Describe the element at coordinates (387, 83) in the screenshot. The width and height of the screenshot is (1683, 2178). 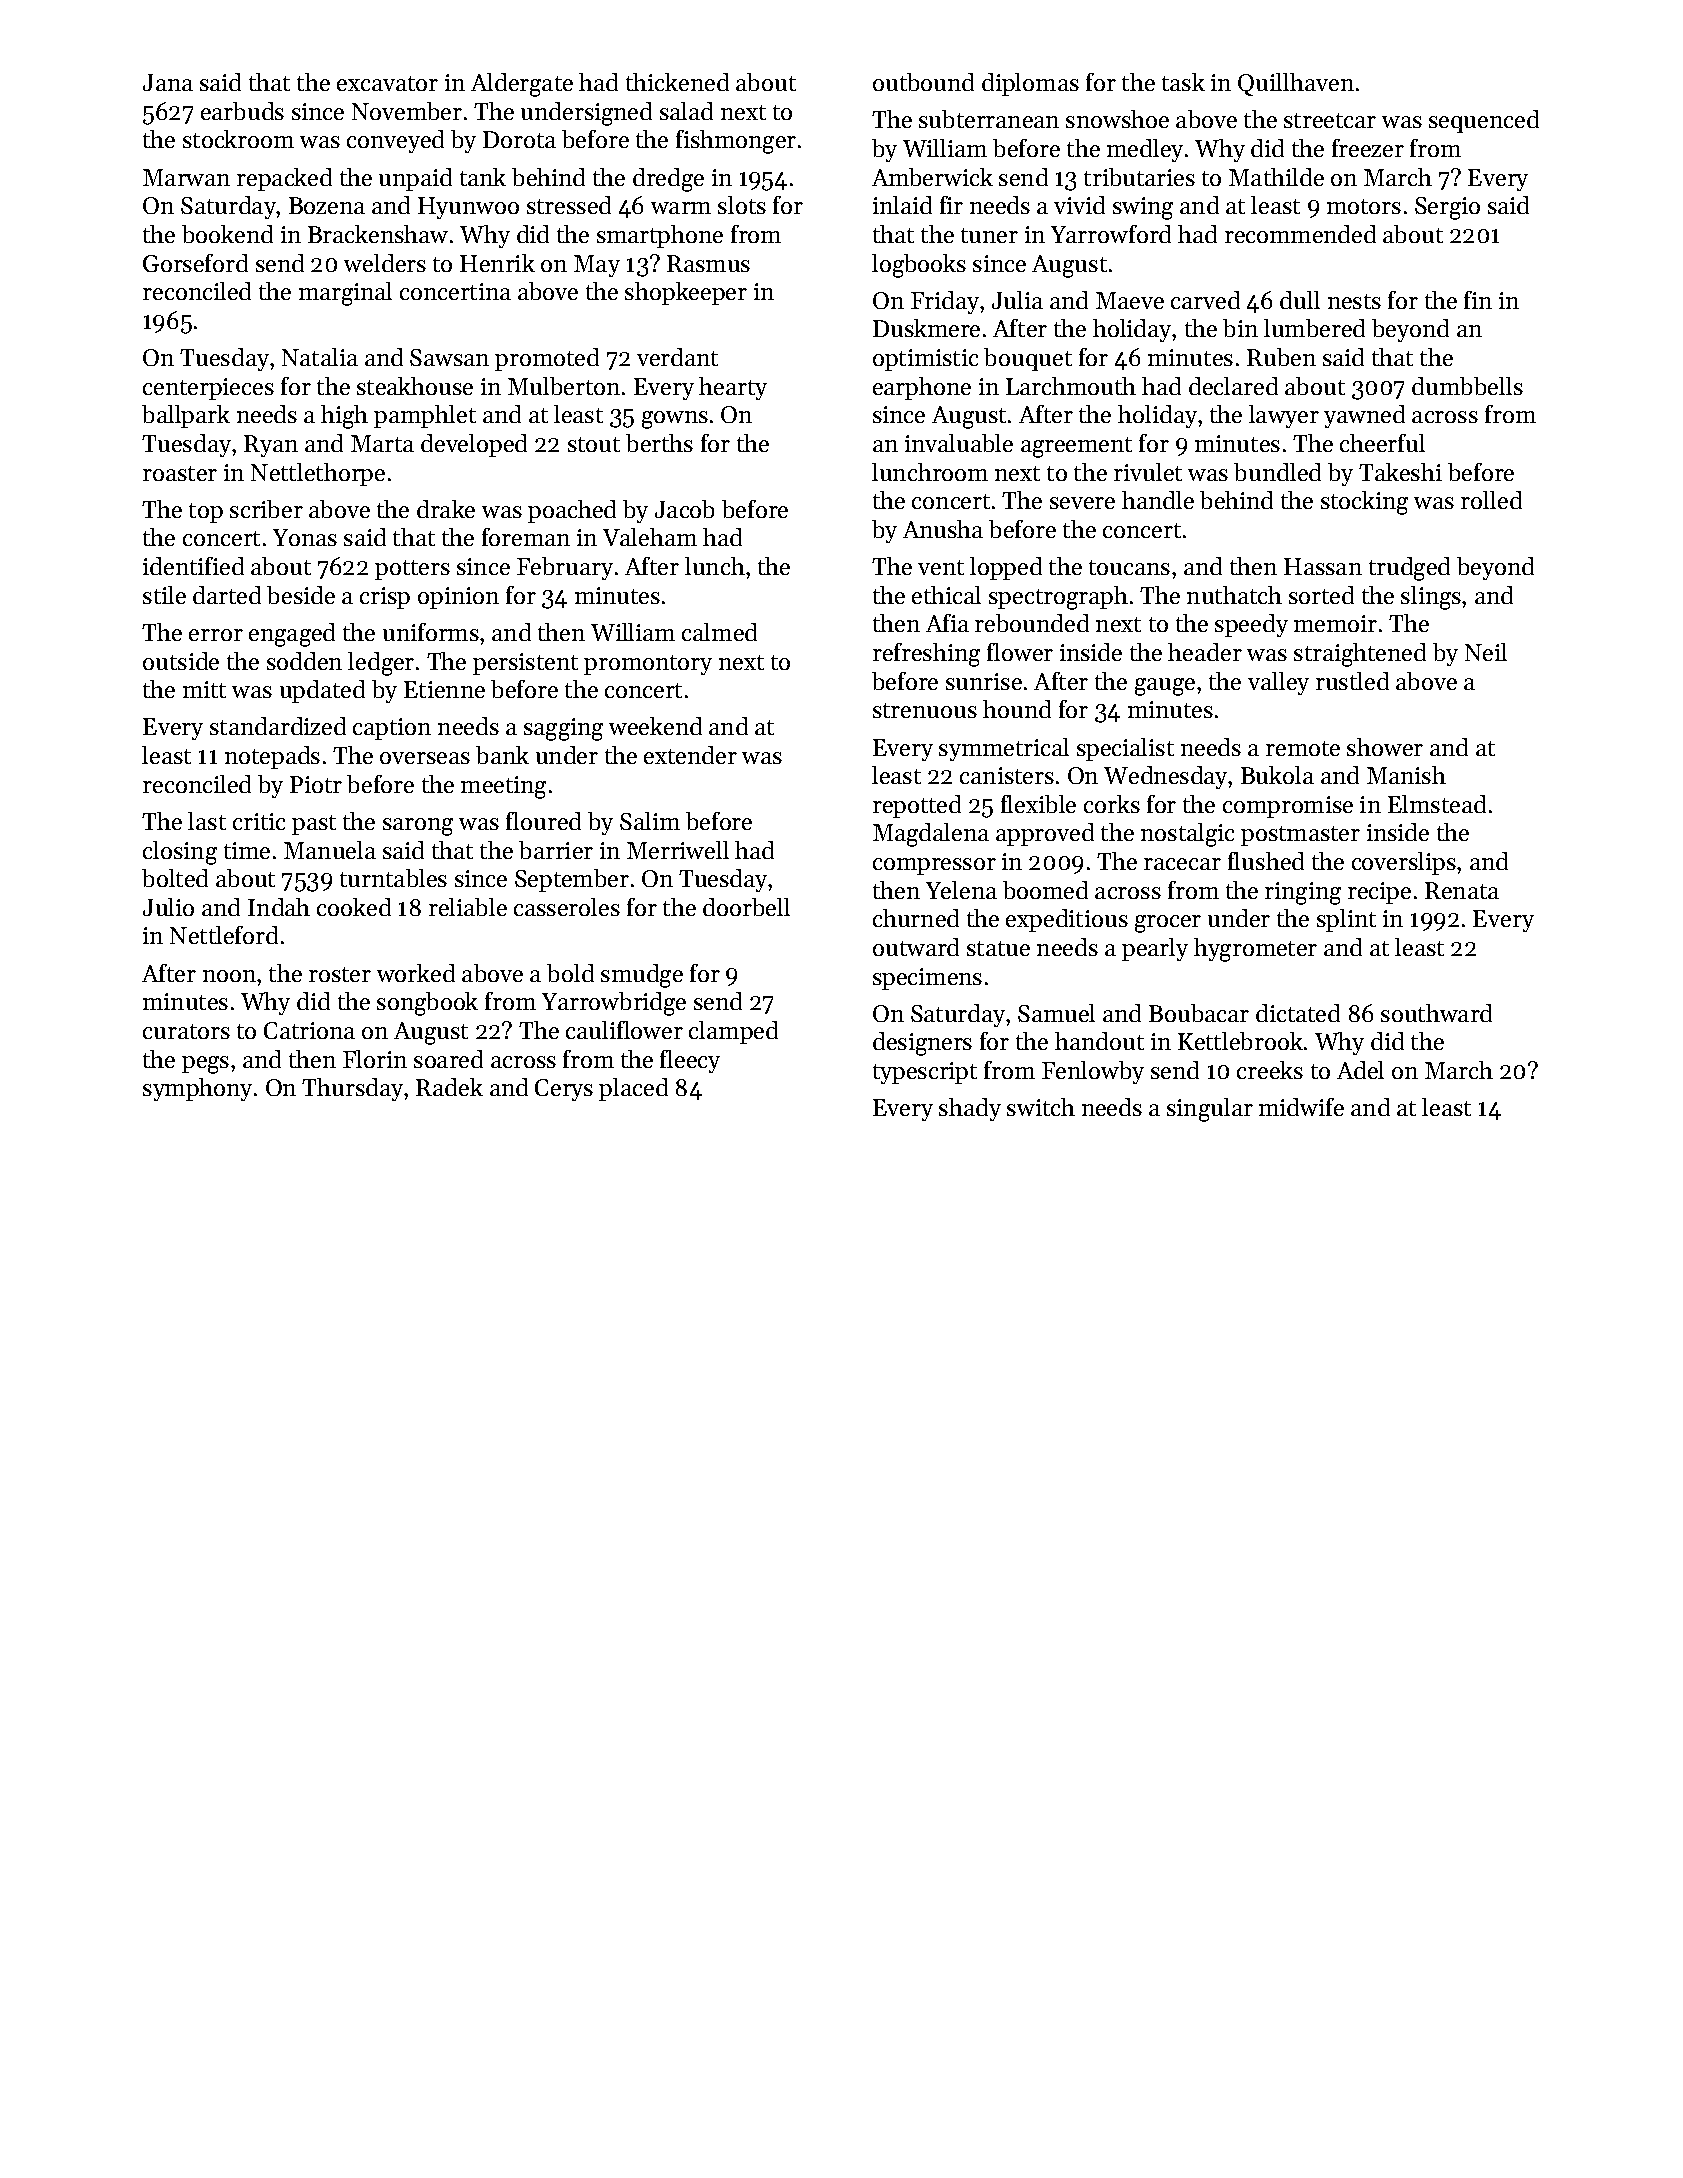
I see `excavator` at that location.
